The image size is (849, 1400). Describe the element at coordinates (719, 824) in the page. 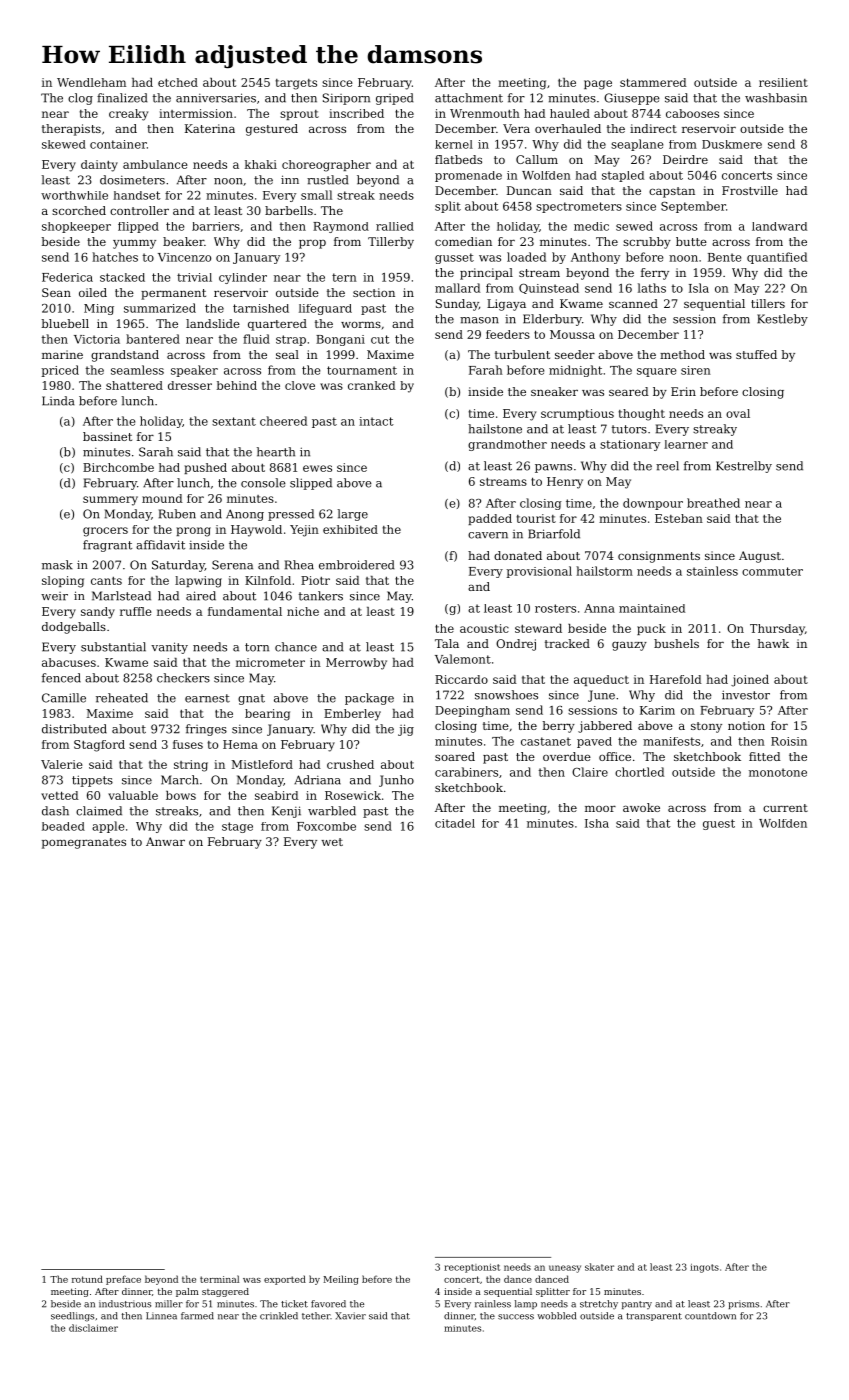

I see `guest` at that location.
